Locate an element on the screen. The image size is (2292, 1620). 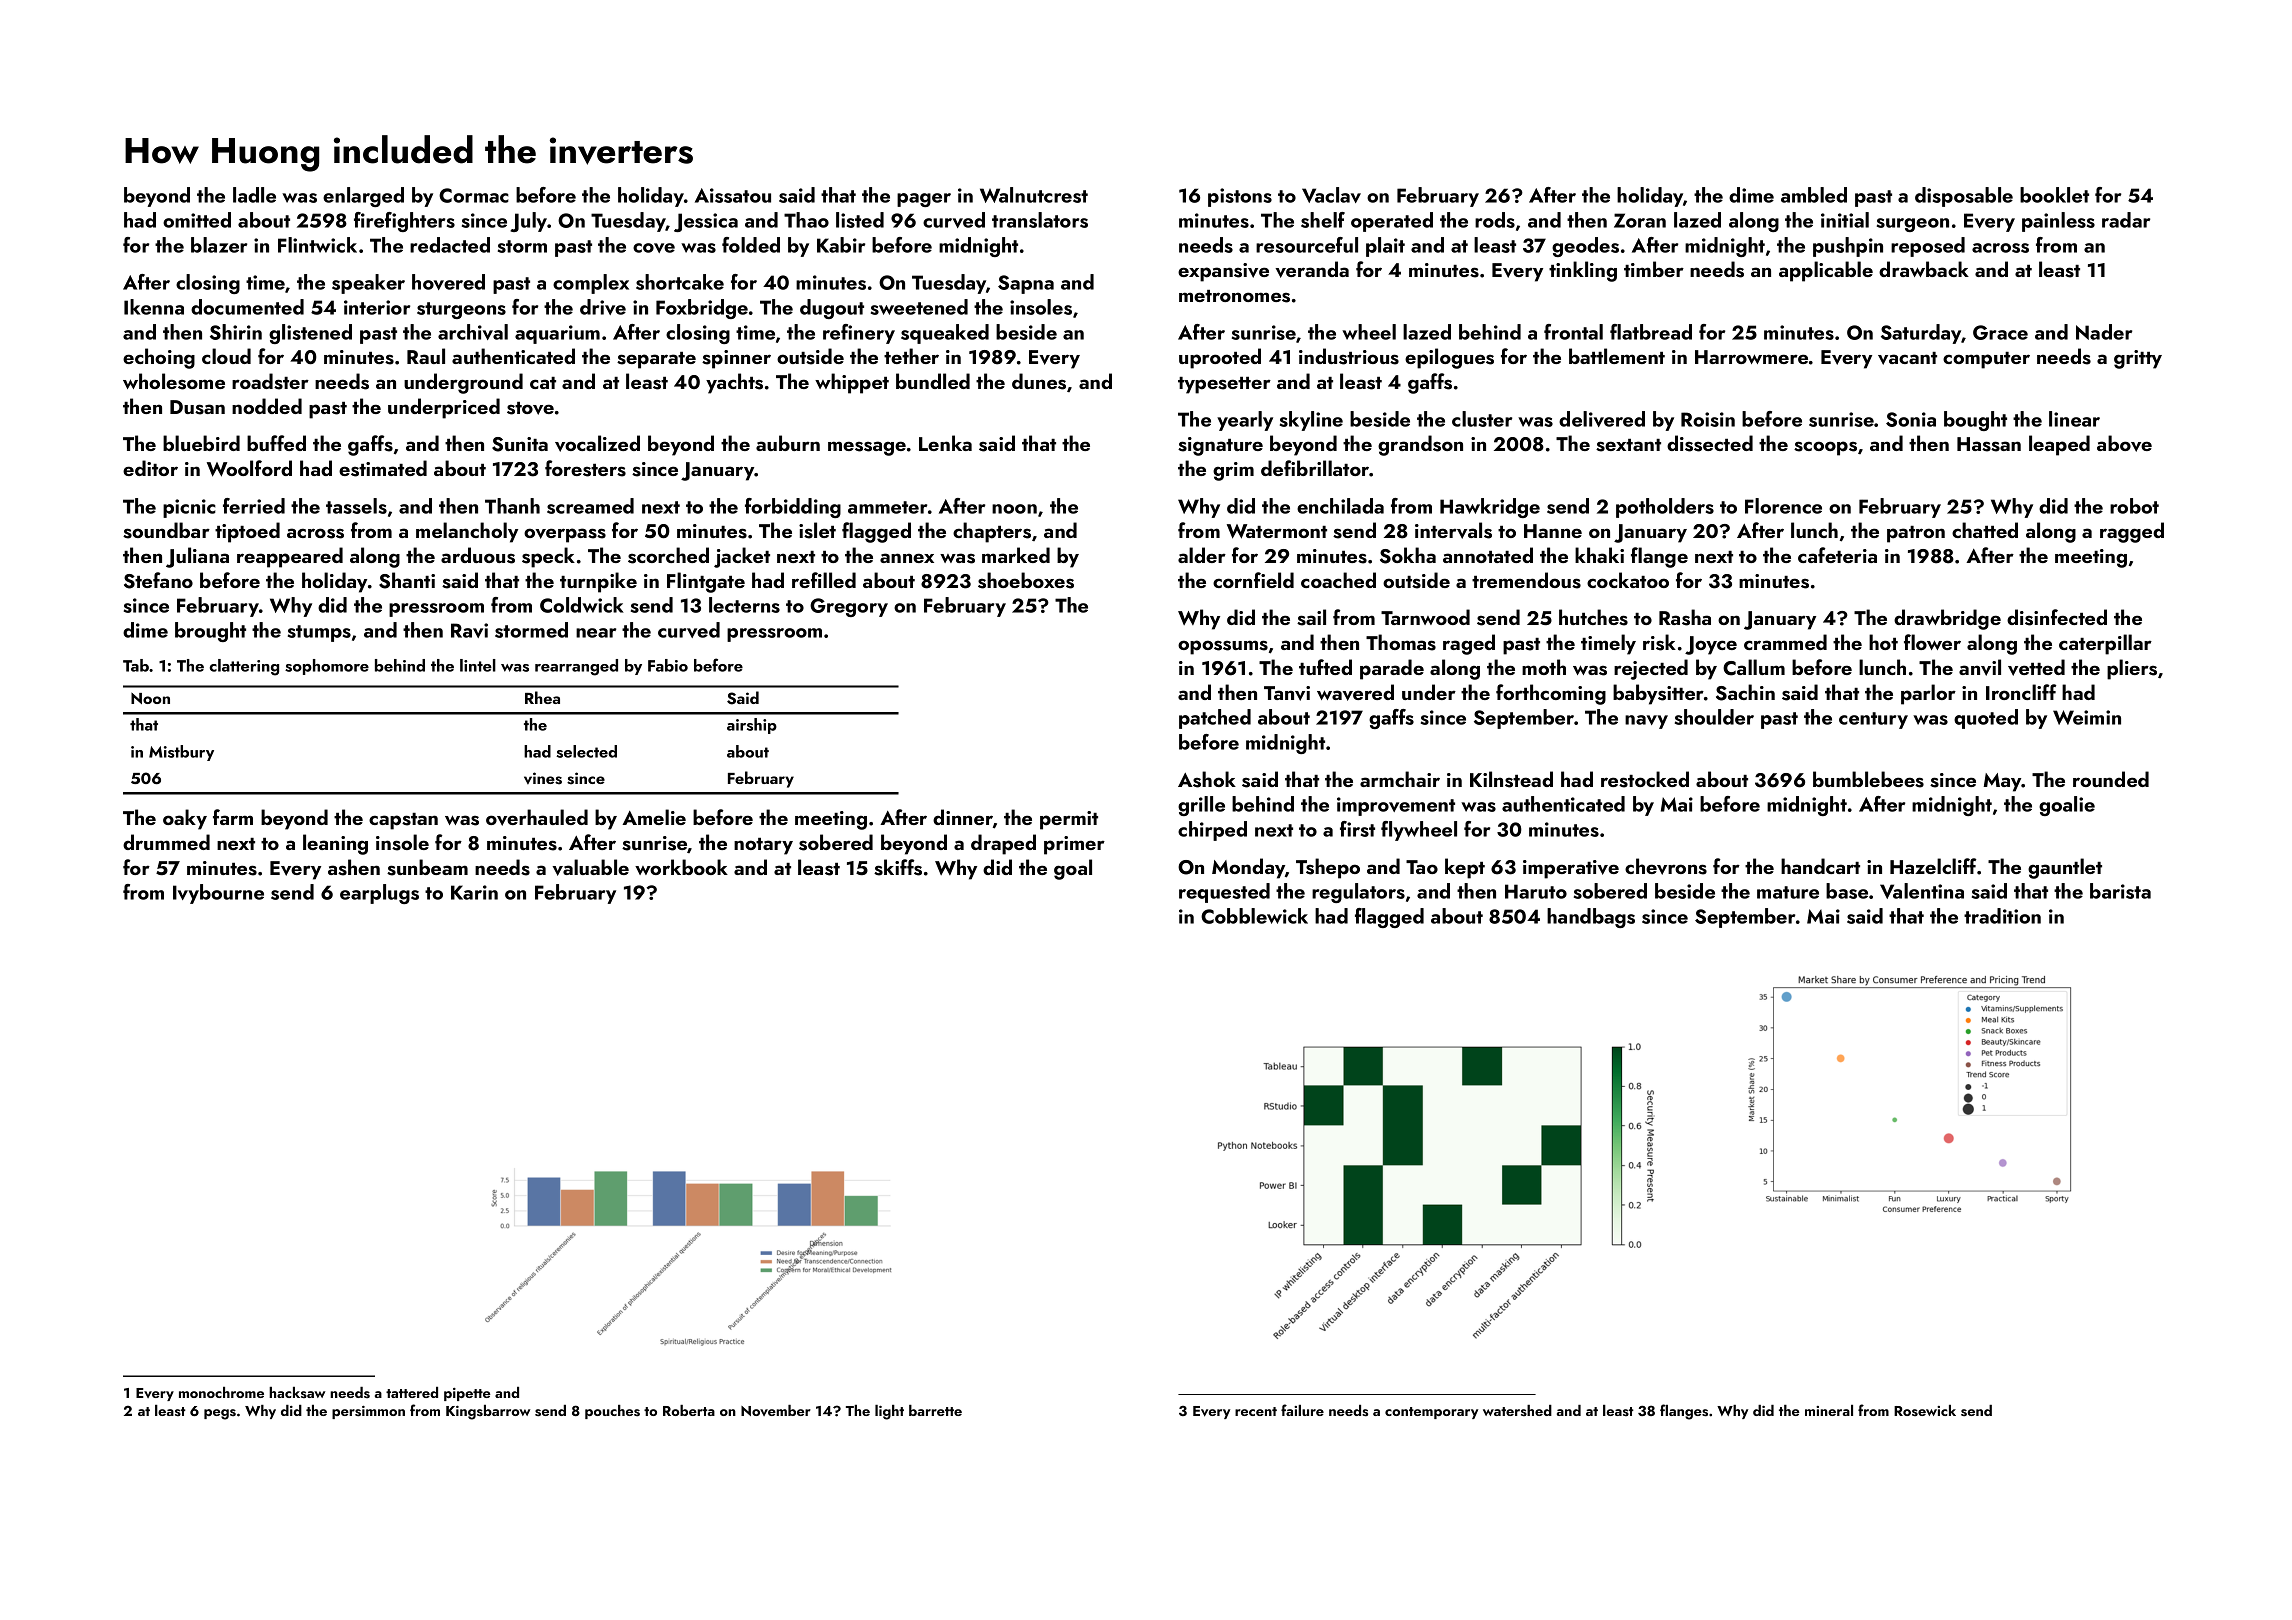
recent is located at coordinates (1256, 1411).
